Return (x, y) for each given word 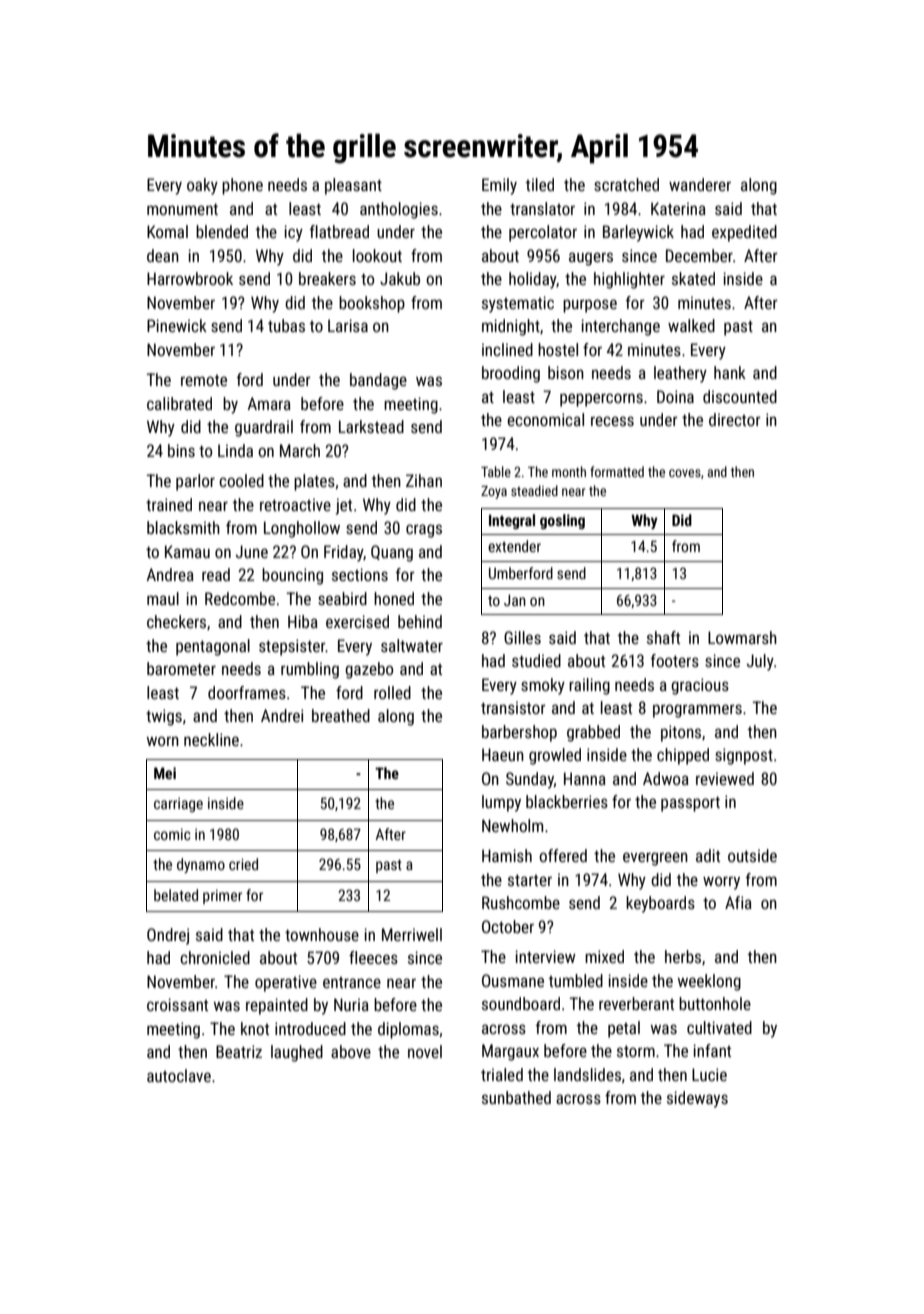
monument (182, 209)
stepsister (292, 647)
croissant (177, 1004)
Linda (235, 450)
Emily (499, 186)
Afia (738, 902)
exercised (357, 621)
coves (685, 473)
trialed (502, 1074)
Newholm (512, 825)
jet (344, 506)
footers (675, 660)
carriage (178, 805)
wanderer (700, 184)
